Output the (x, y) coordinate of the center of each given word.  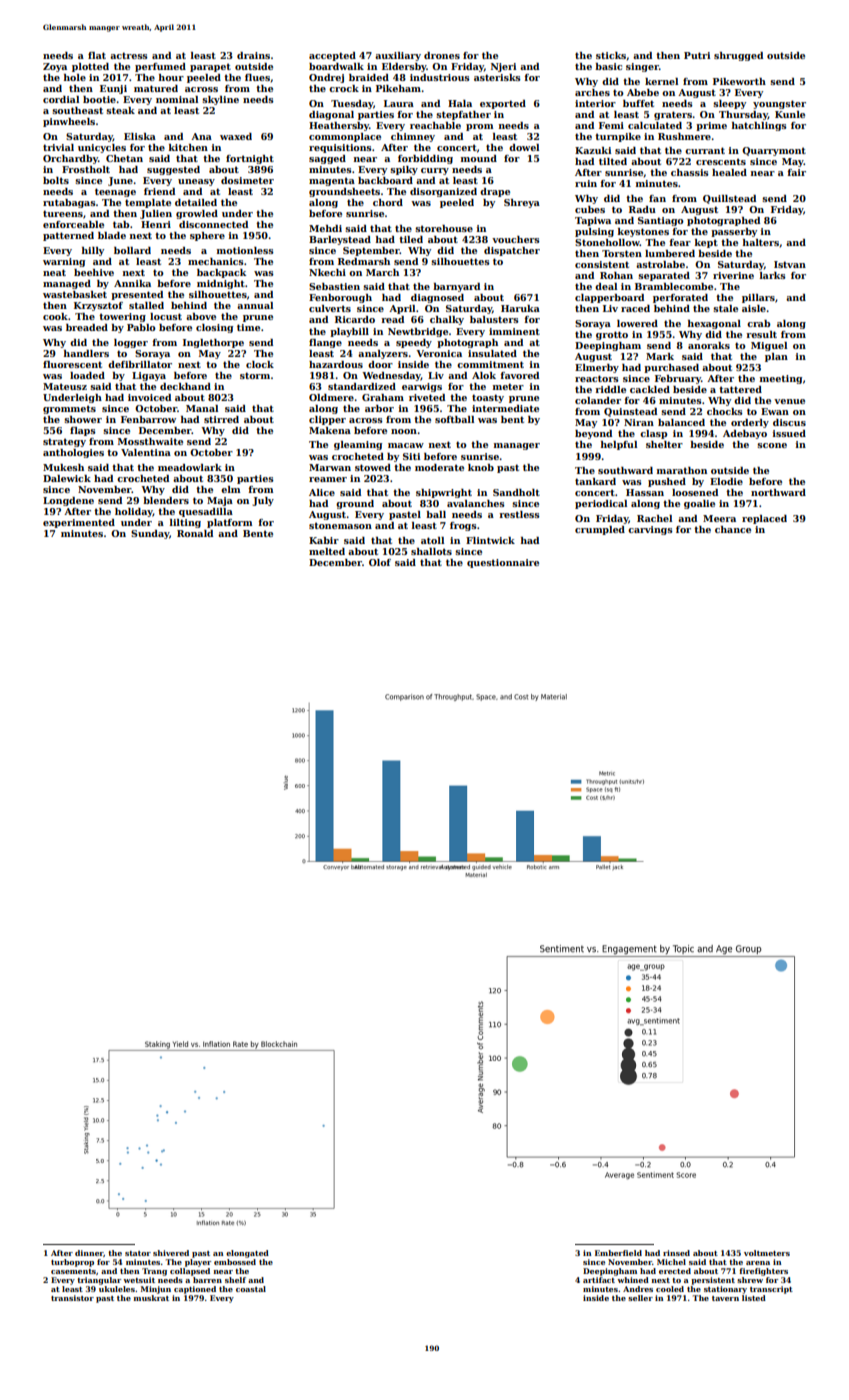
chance (733, 529)
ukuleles (117, 1289)
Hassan (645, 492)
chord (388, 202)
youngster (779, 104)
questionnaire (503, 563)
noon (404, 431)
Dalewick (67, 478)
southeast (77, 110)
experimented (79, 523)
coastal (251, 1289)
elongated (247, 1254)
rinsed (676, 1253)
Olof (380, 562)
